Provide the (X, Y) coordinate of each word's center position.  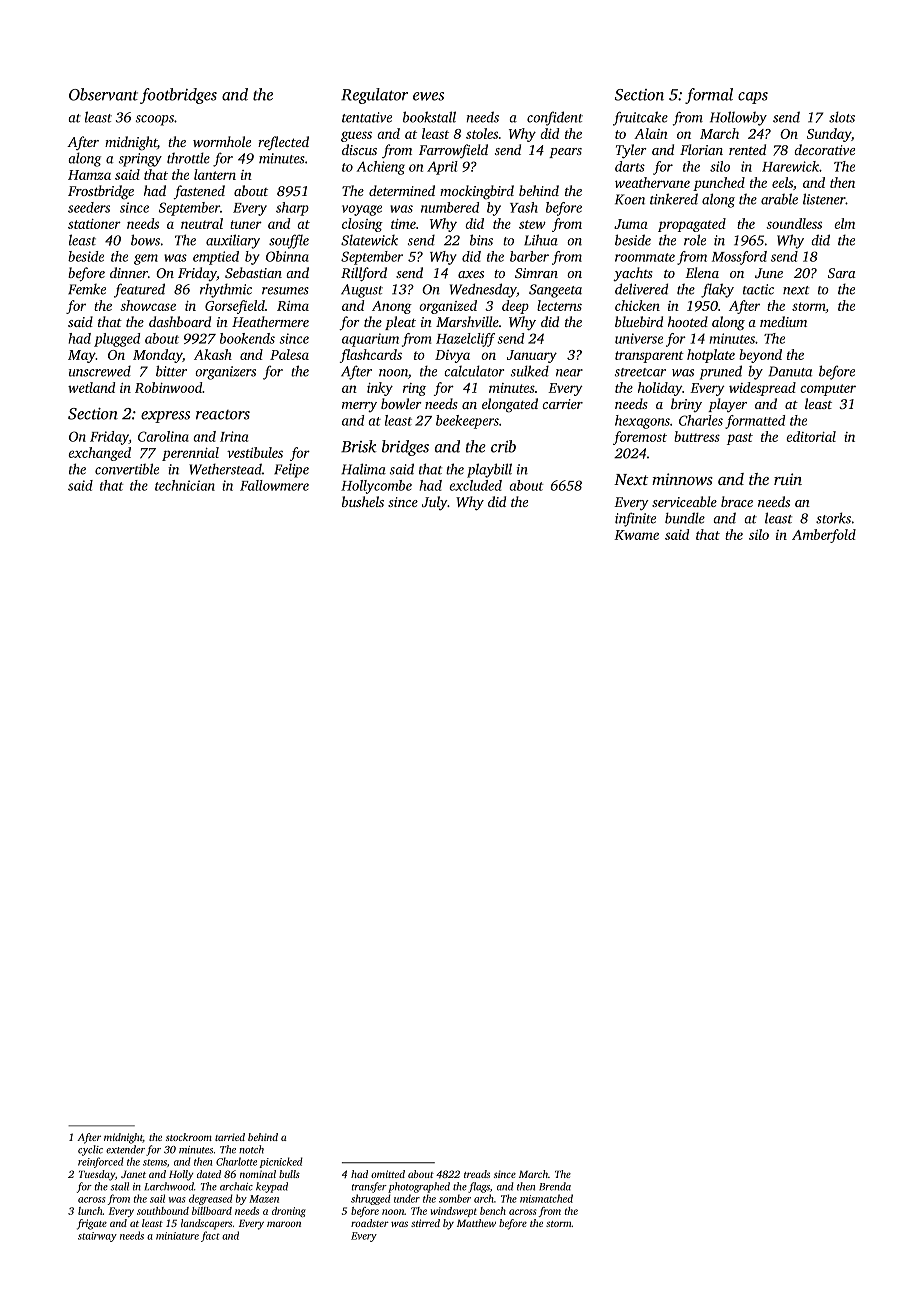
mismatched (546, 1198)
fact (210, 1236)
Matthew (476, 1223)
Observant (103, 94)
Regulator (374, 96)
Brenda (555, 1186)
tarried (230, 1137)
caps (753, 98)
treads (477, 1174)
